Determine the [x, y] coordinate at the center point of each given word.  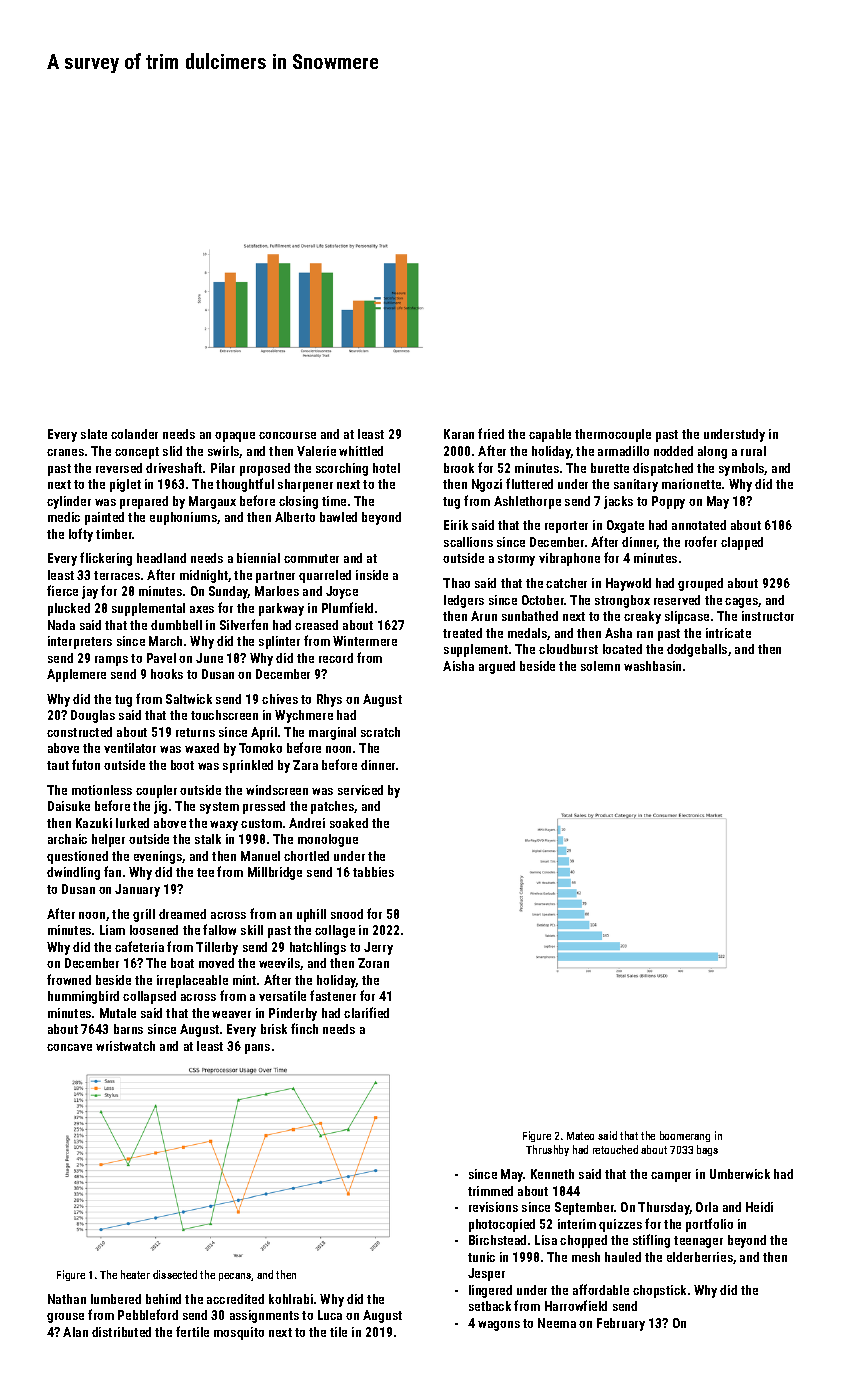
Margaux [212, 502]
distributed [121, 1332]
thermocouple [613, 435]
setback [490, 1306]
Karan [459, 434]
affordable [601, 1289]
